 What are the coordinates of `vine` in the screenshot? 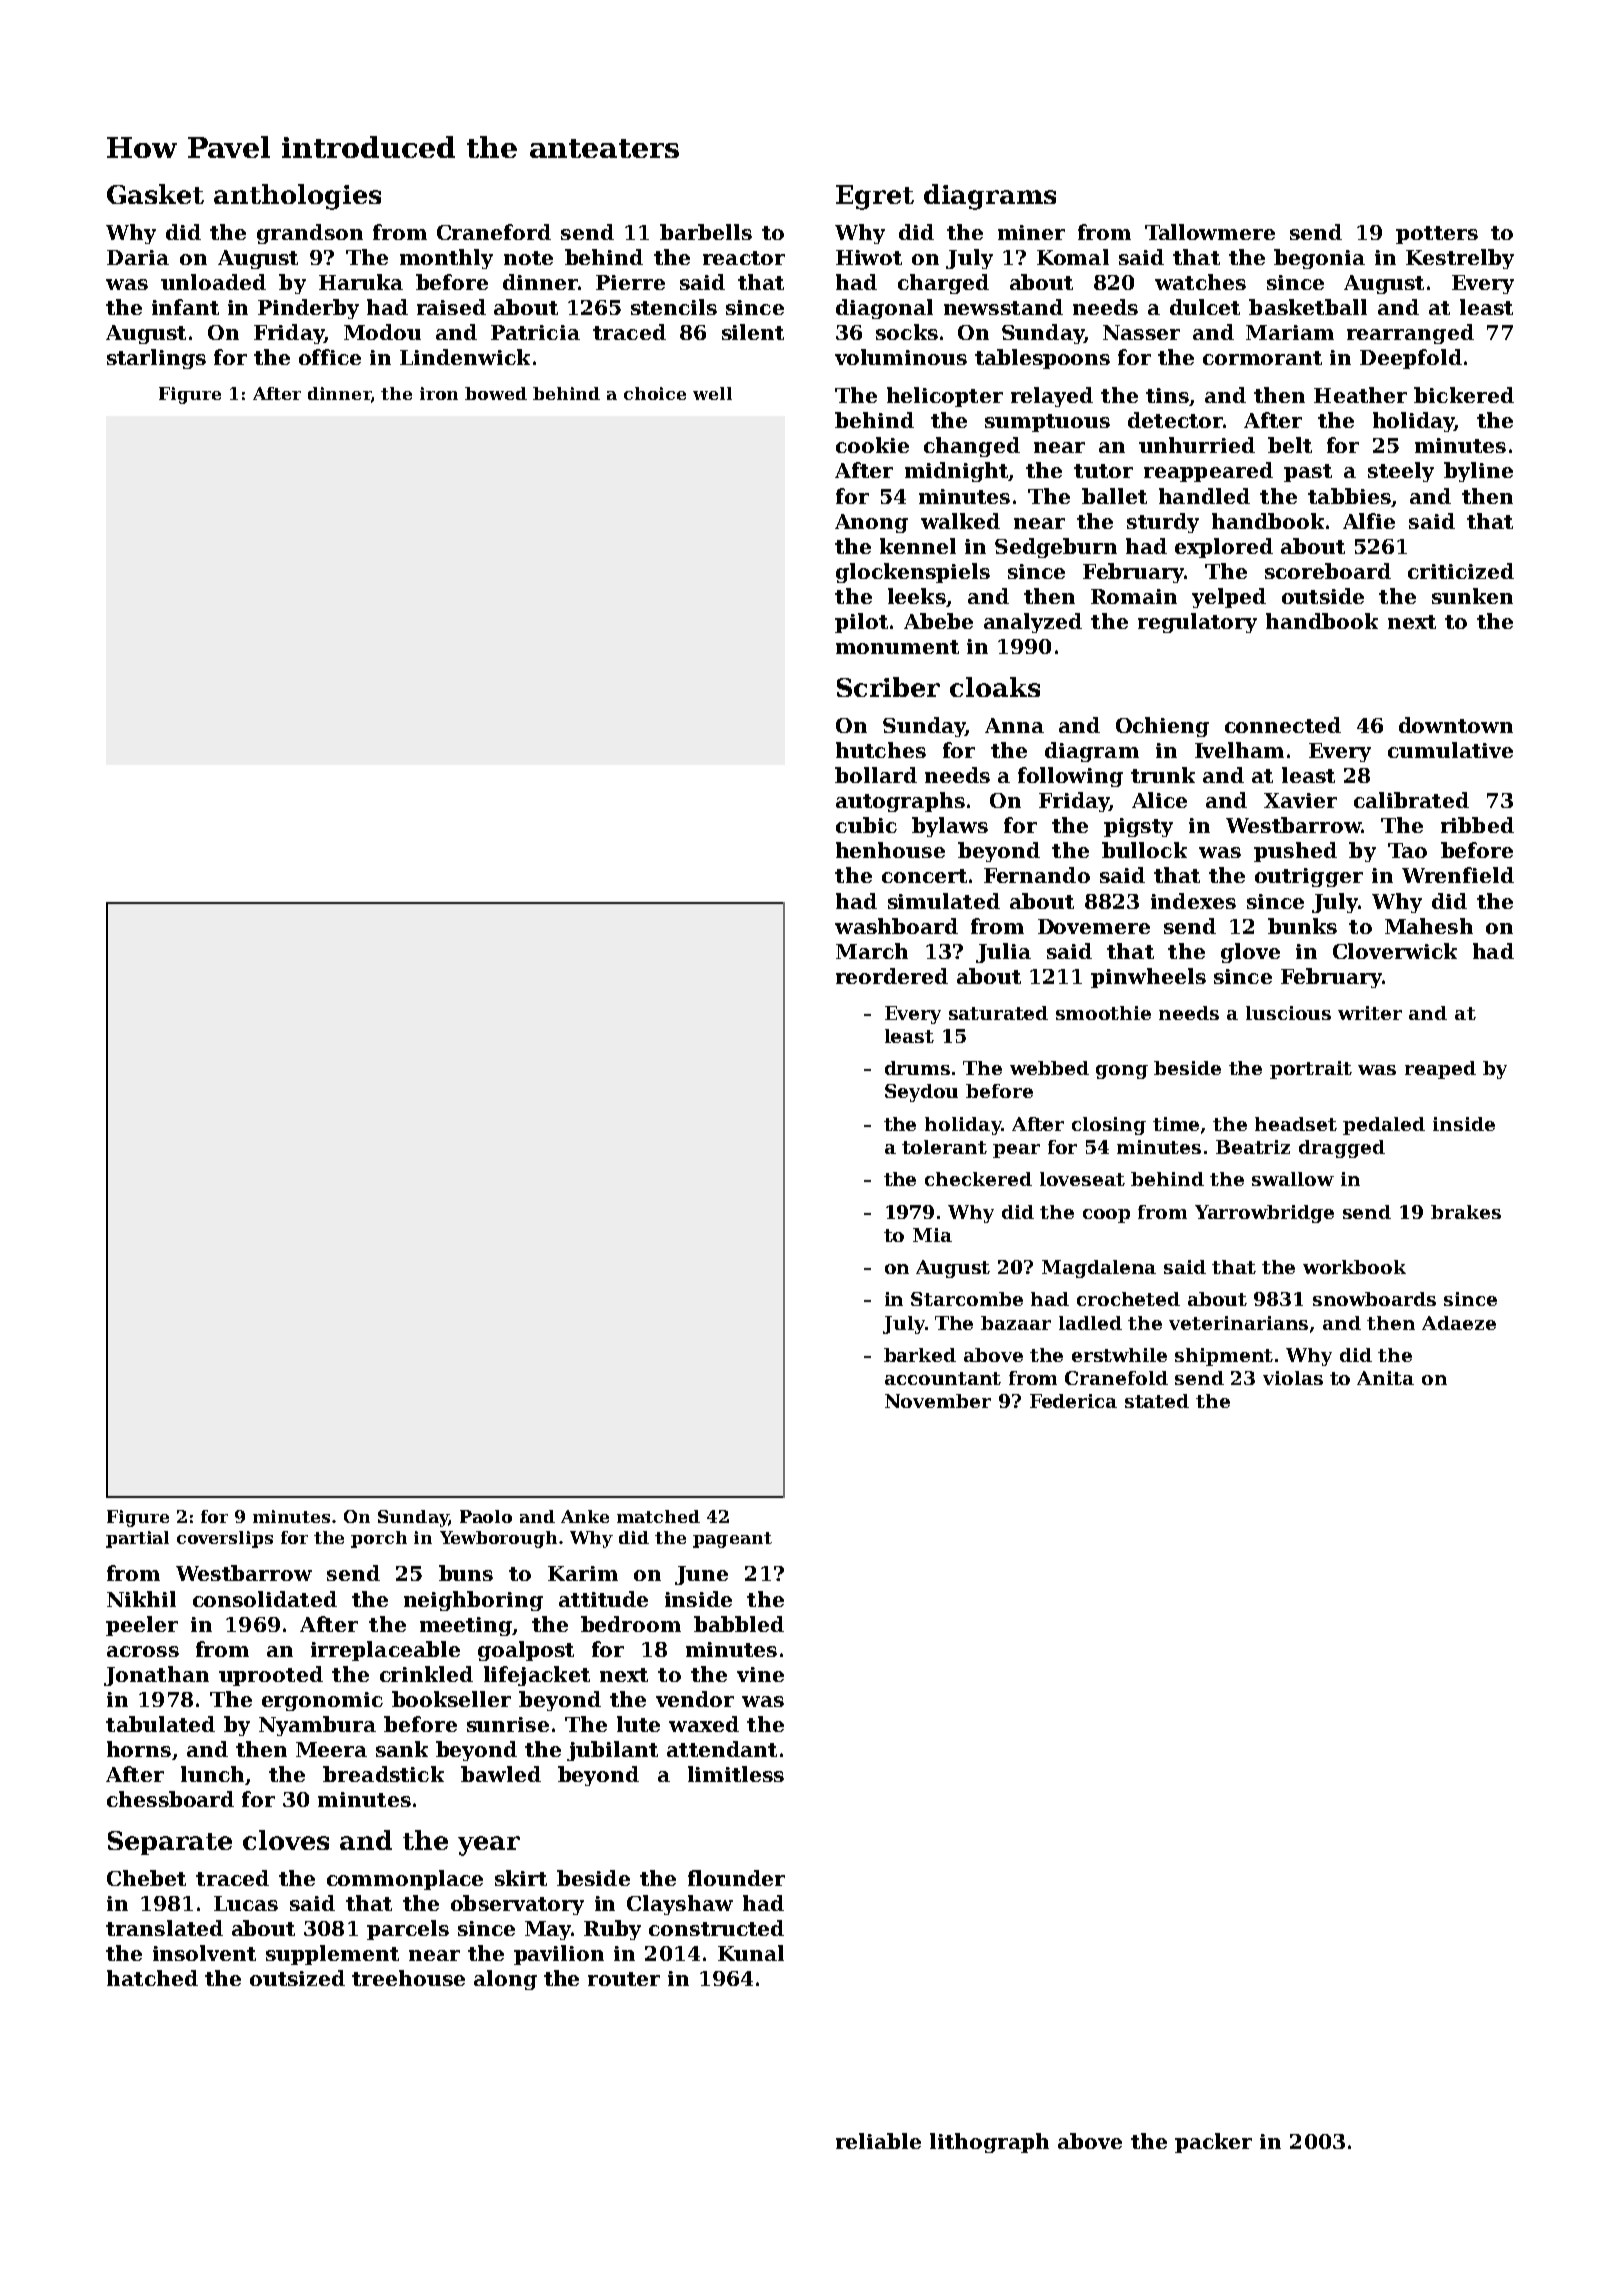 It's located at (760, 1674).
